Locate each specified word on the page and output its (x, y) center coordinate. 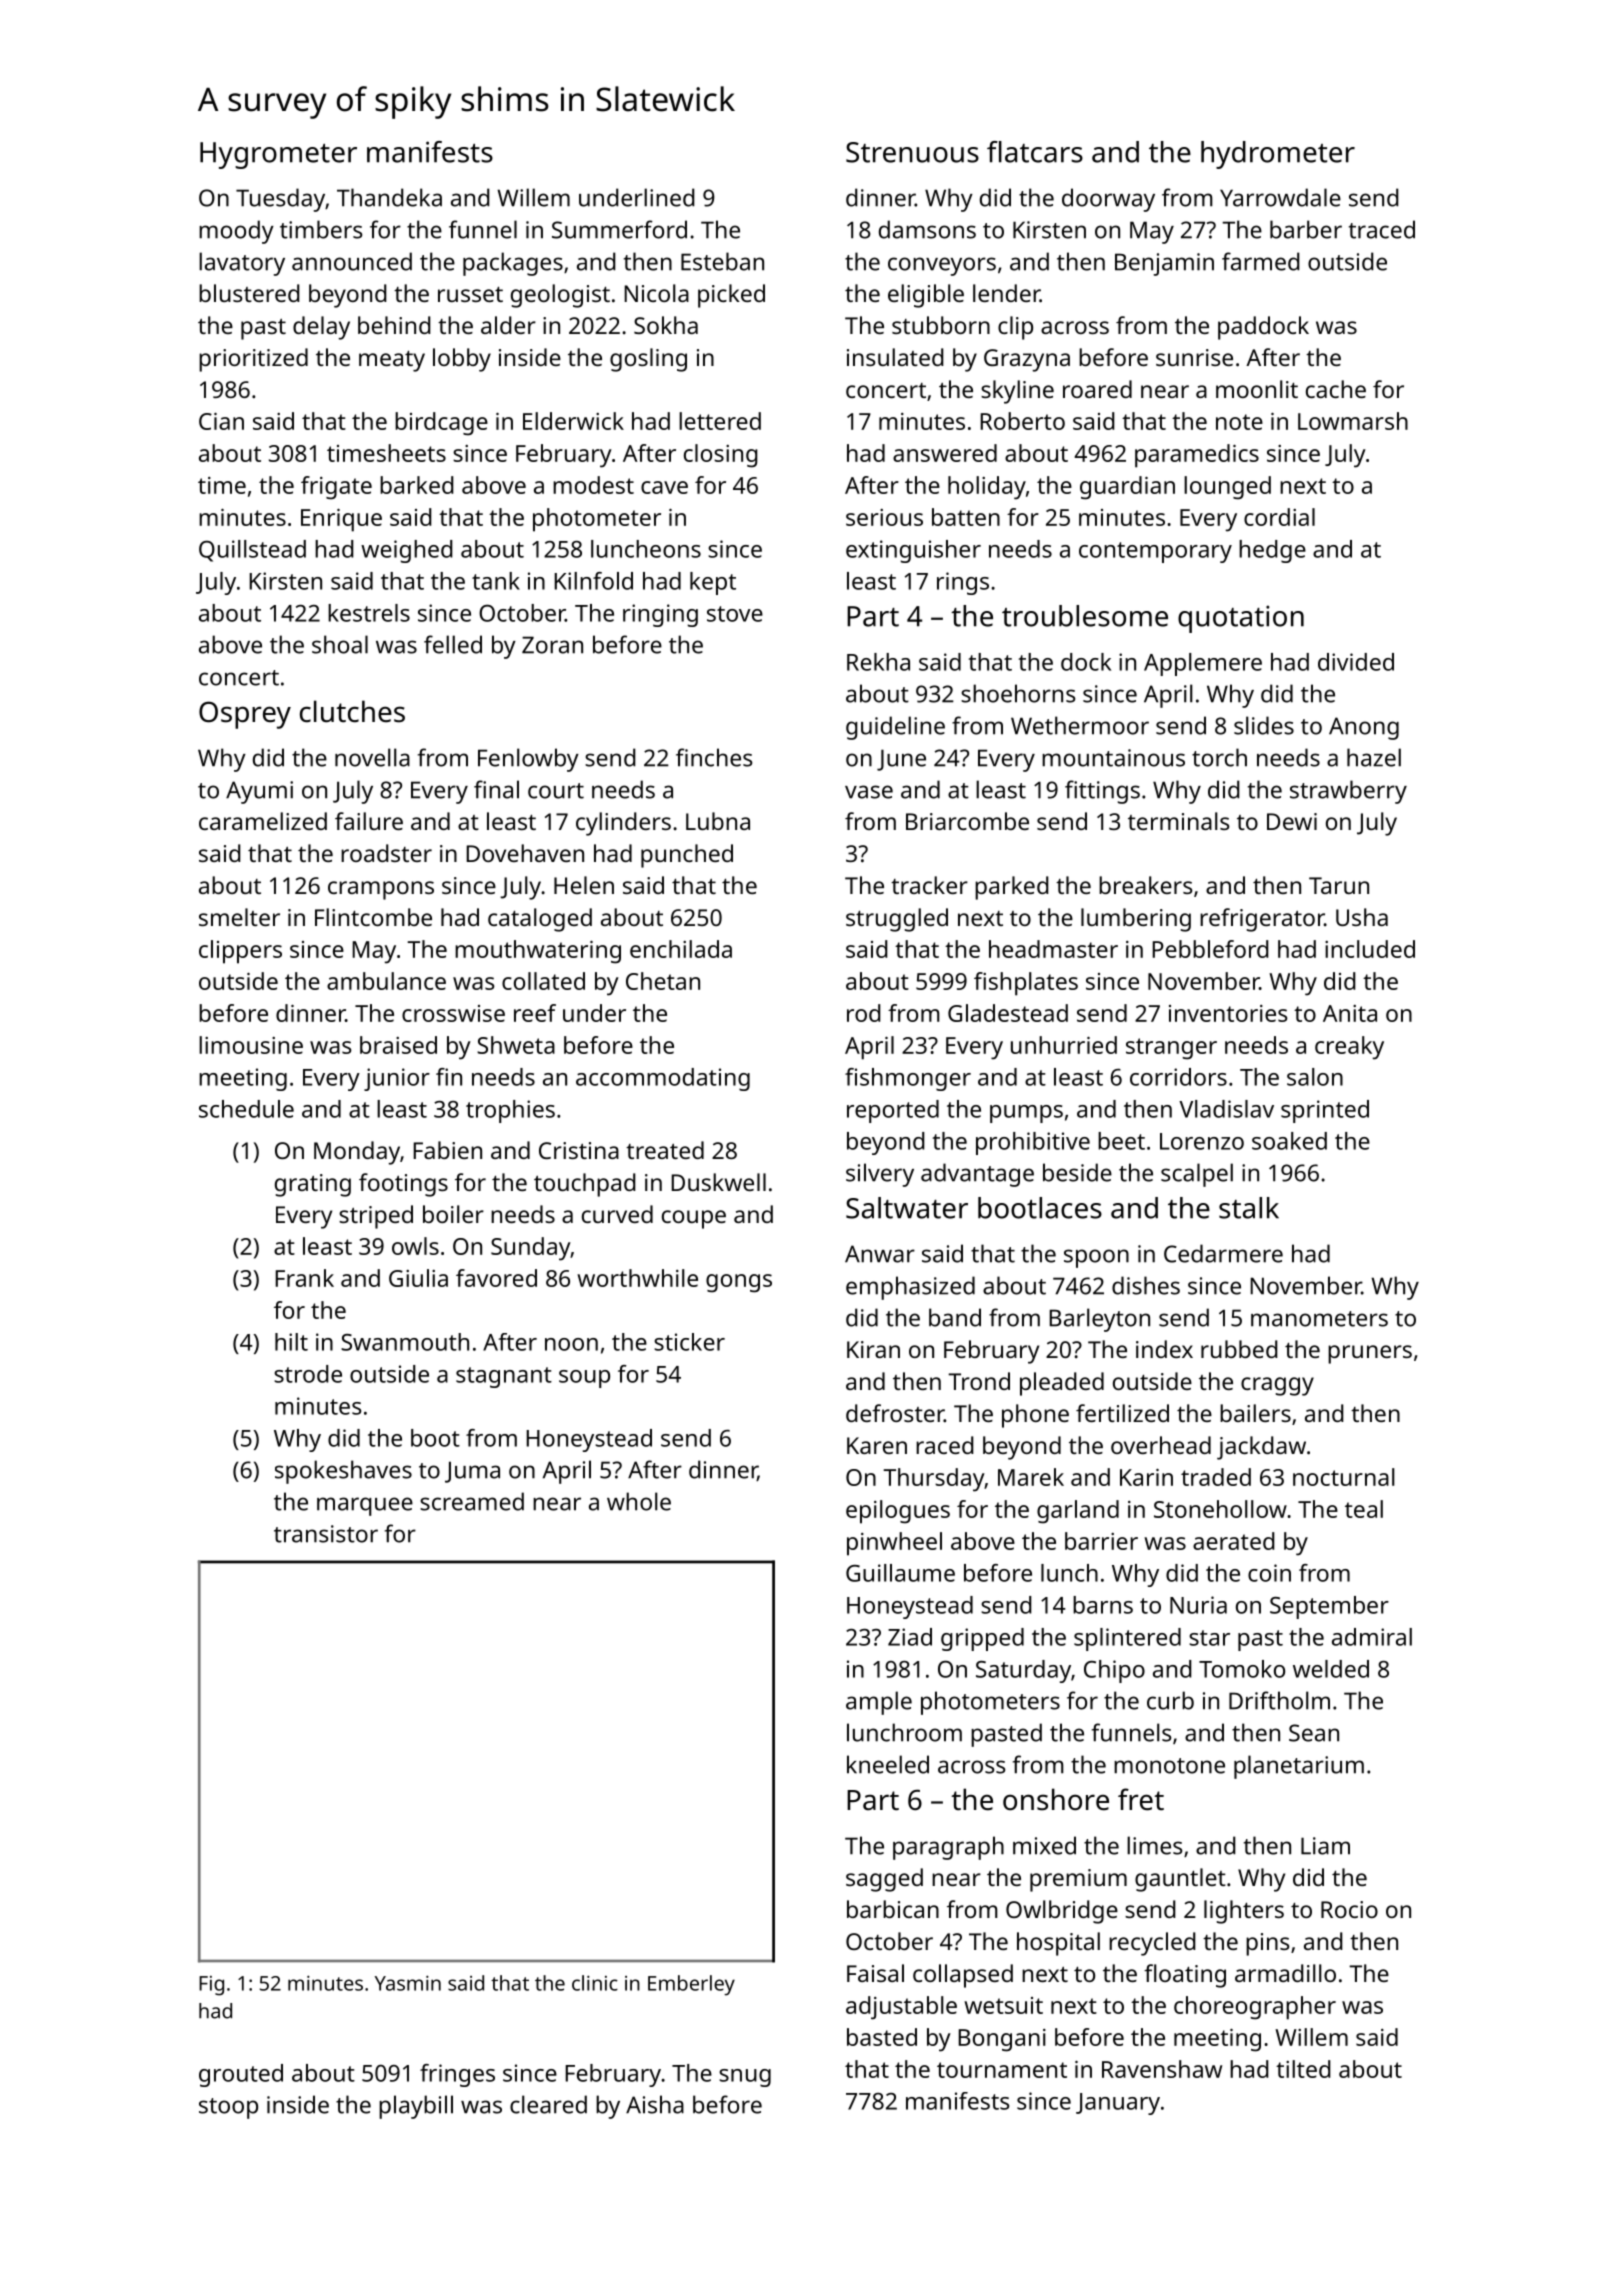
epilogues (898, 1512)
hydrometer (1278, 155)
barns (1103, 1605)
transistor (326, 1534)
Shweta (516, 1045)
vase (869, 792)
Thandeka (389, 197)
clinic (595, 1983)
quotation (1241, 619)
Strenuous (912, 152)
